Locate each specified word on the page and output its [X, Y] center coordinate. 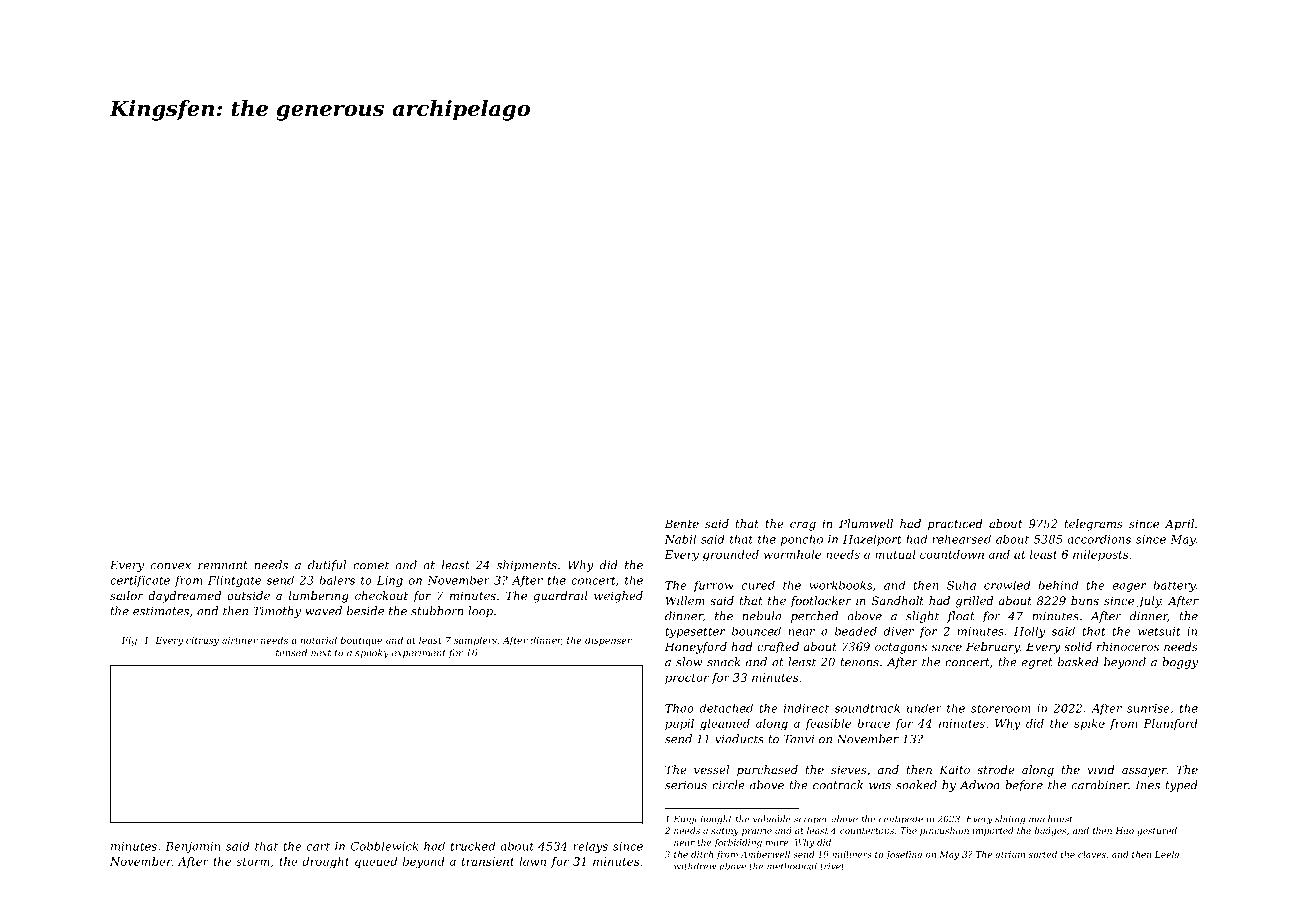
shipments [527, 566]
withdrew [695, 866]
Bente [682, 523]
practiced [955, 525]
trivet [832, 866]
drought [325, 863]
